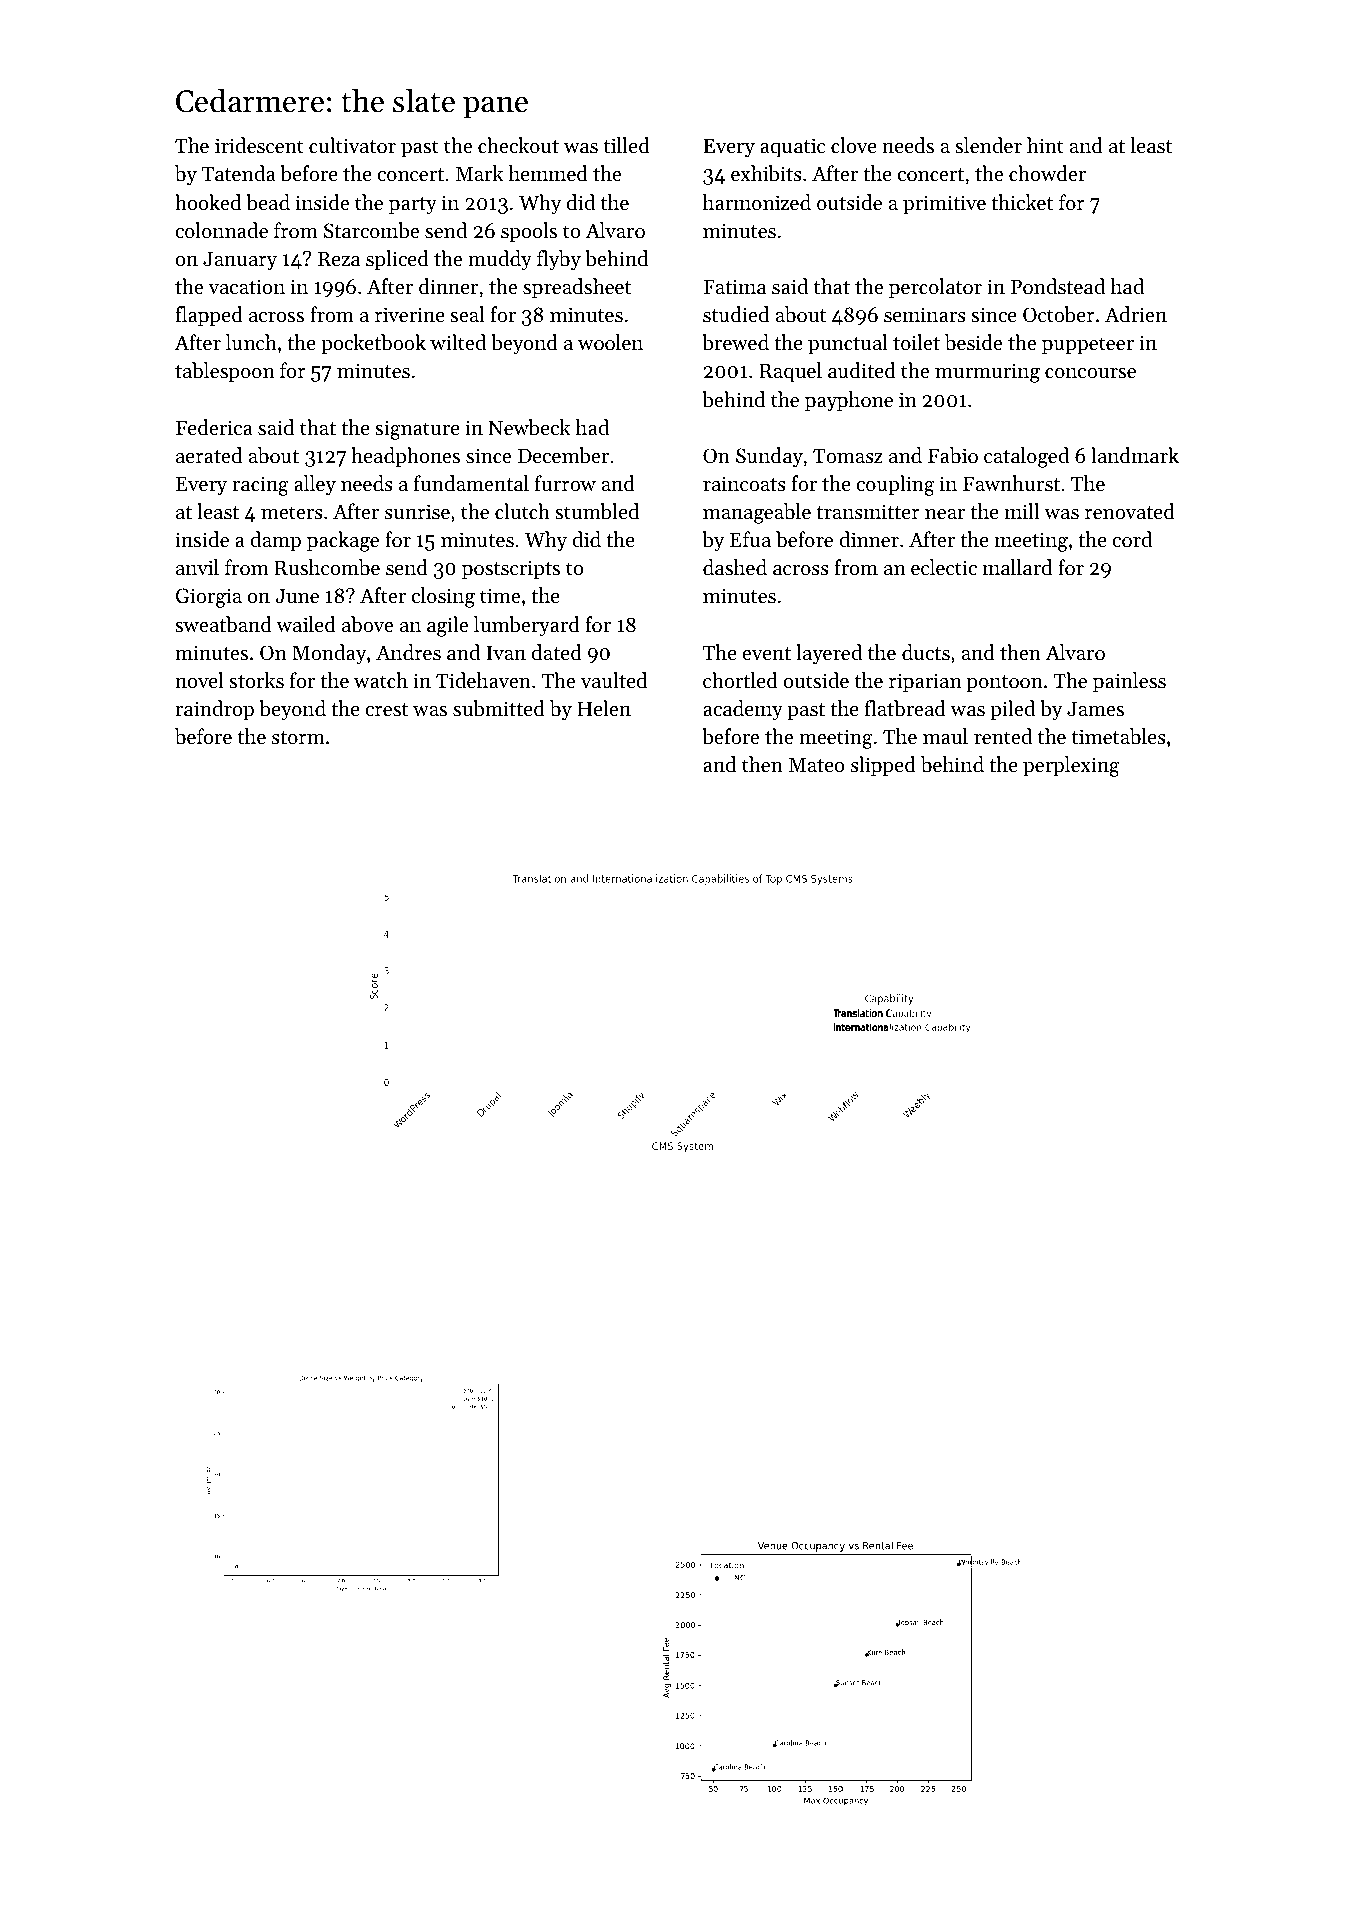 This document has width=1358, height=1921. Describe the element at coordinates (1136, 314) in the document. I see `Adrien` at that location.
